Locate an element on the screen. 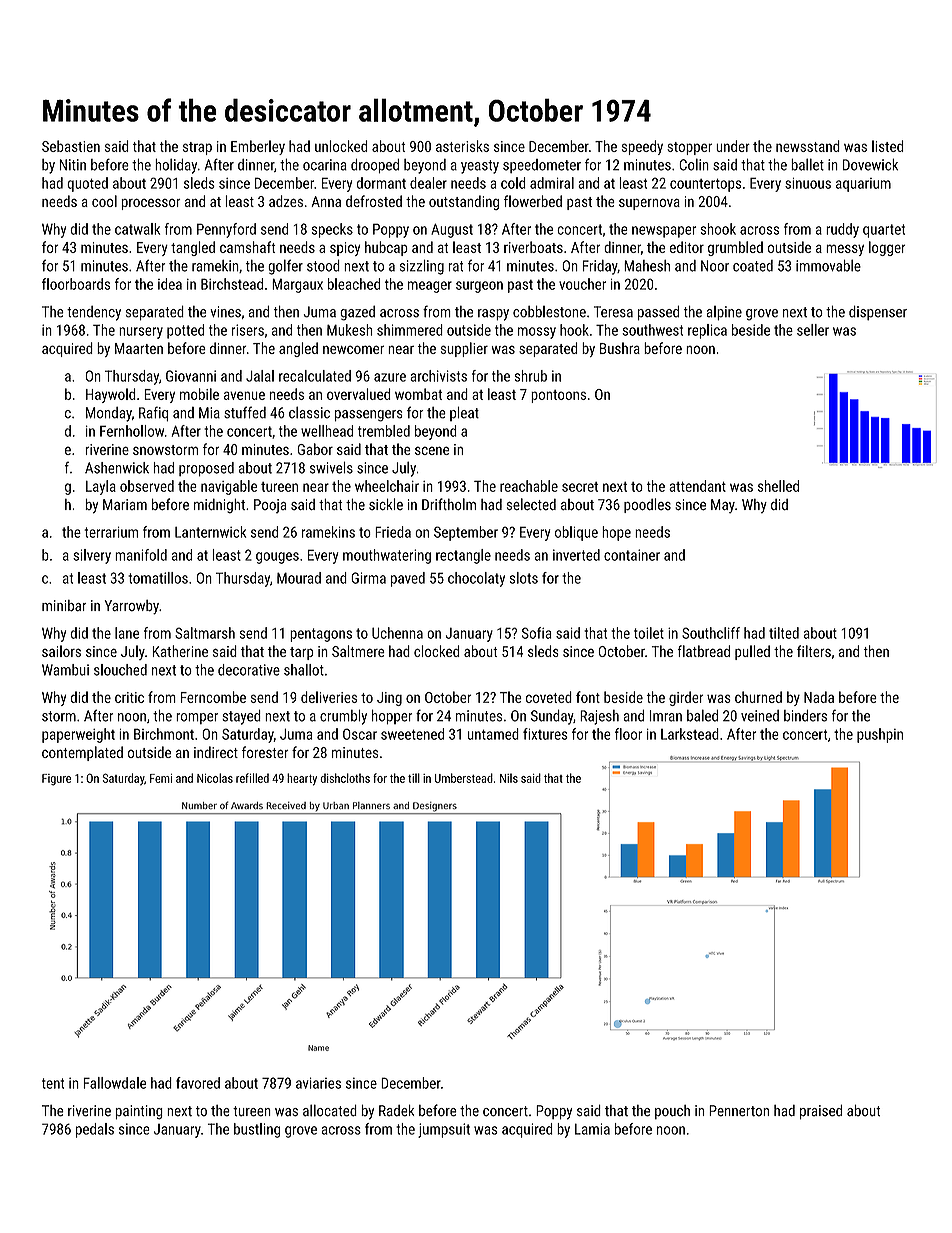 This screenshot has height=1233, width=952. Saltmarsh is located at coordinates (205, 633).
